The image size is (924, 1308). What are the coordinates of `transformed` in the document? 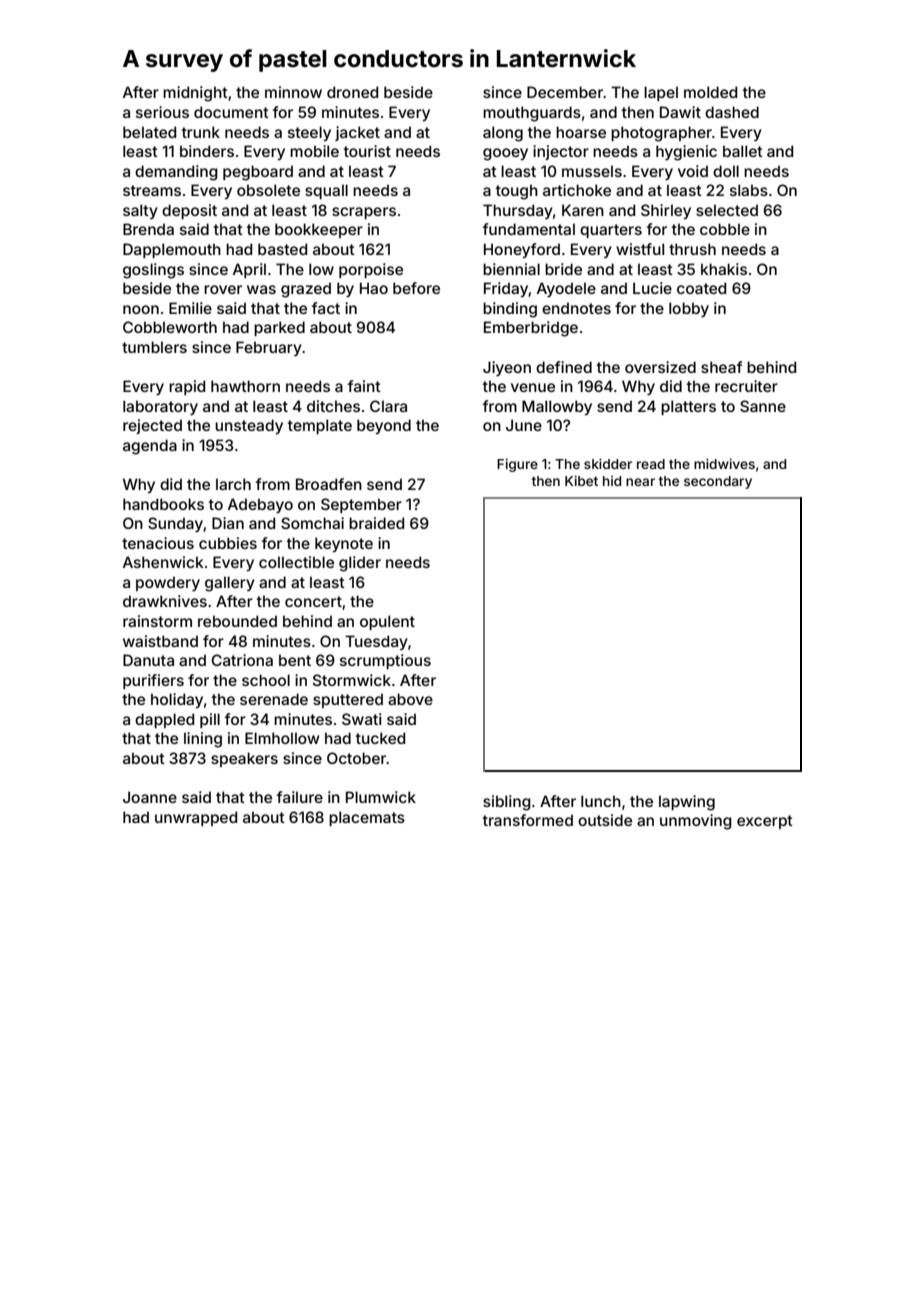 It's located at (528, 820).
